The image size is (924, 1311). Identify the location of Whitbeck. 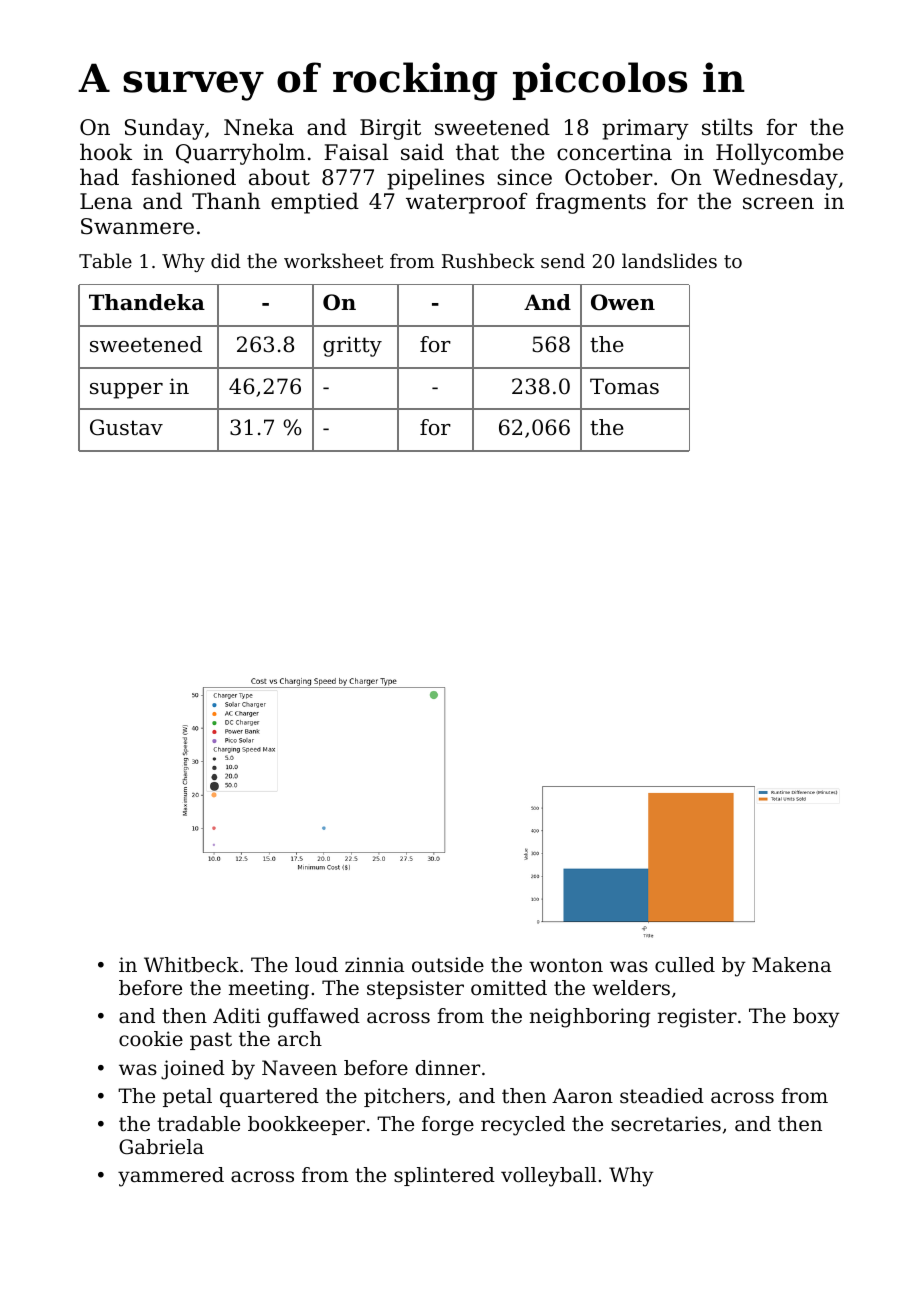
(191, 965).
